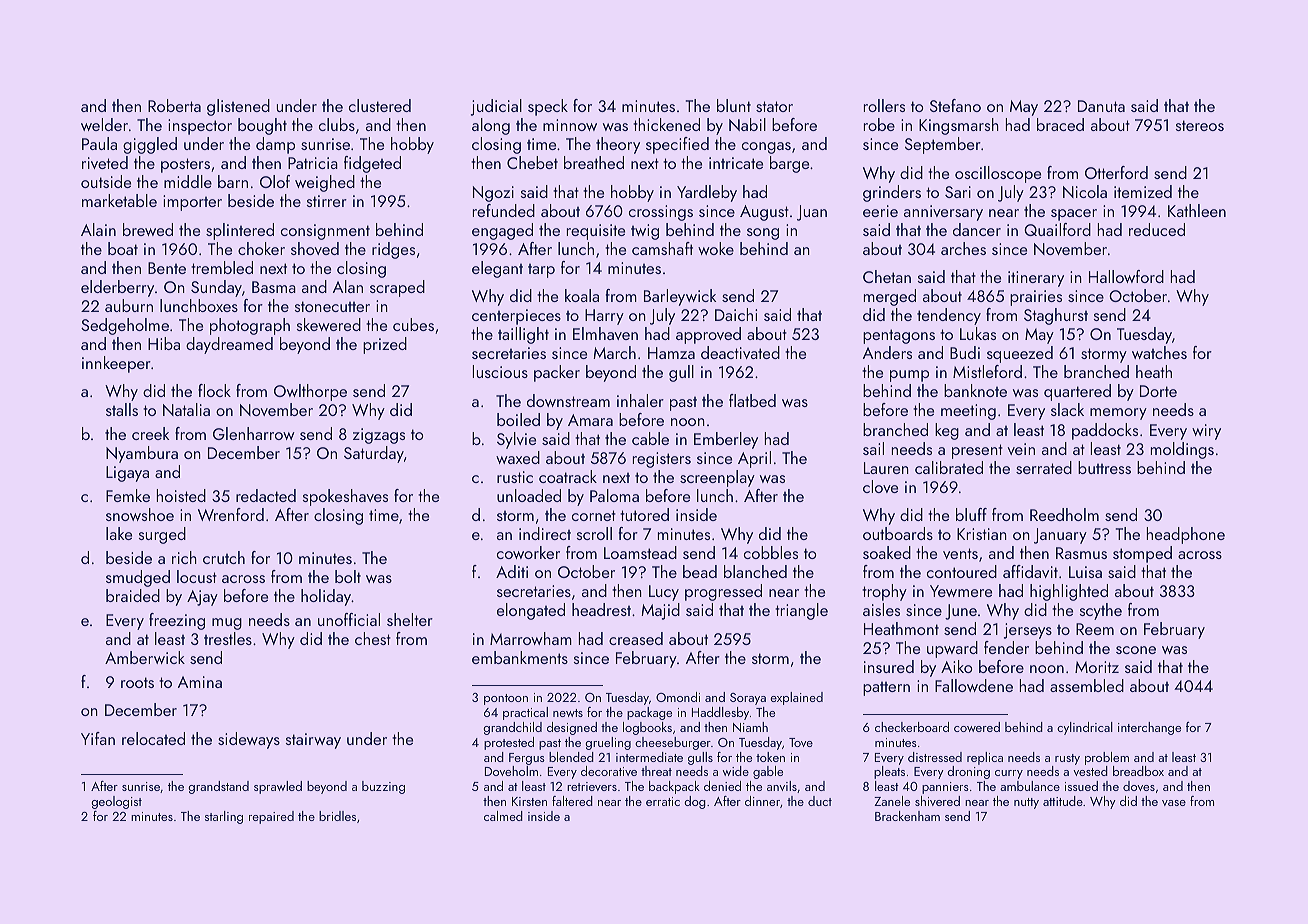 Image resolution: width=1308 pixels, height=924 pixels. I want to click on approved, so click(708, 335).
